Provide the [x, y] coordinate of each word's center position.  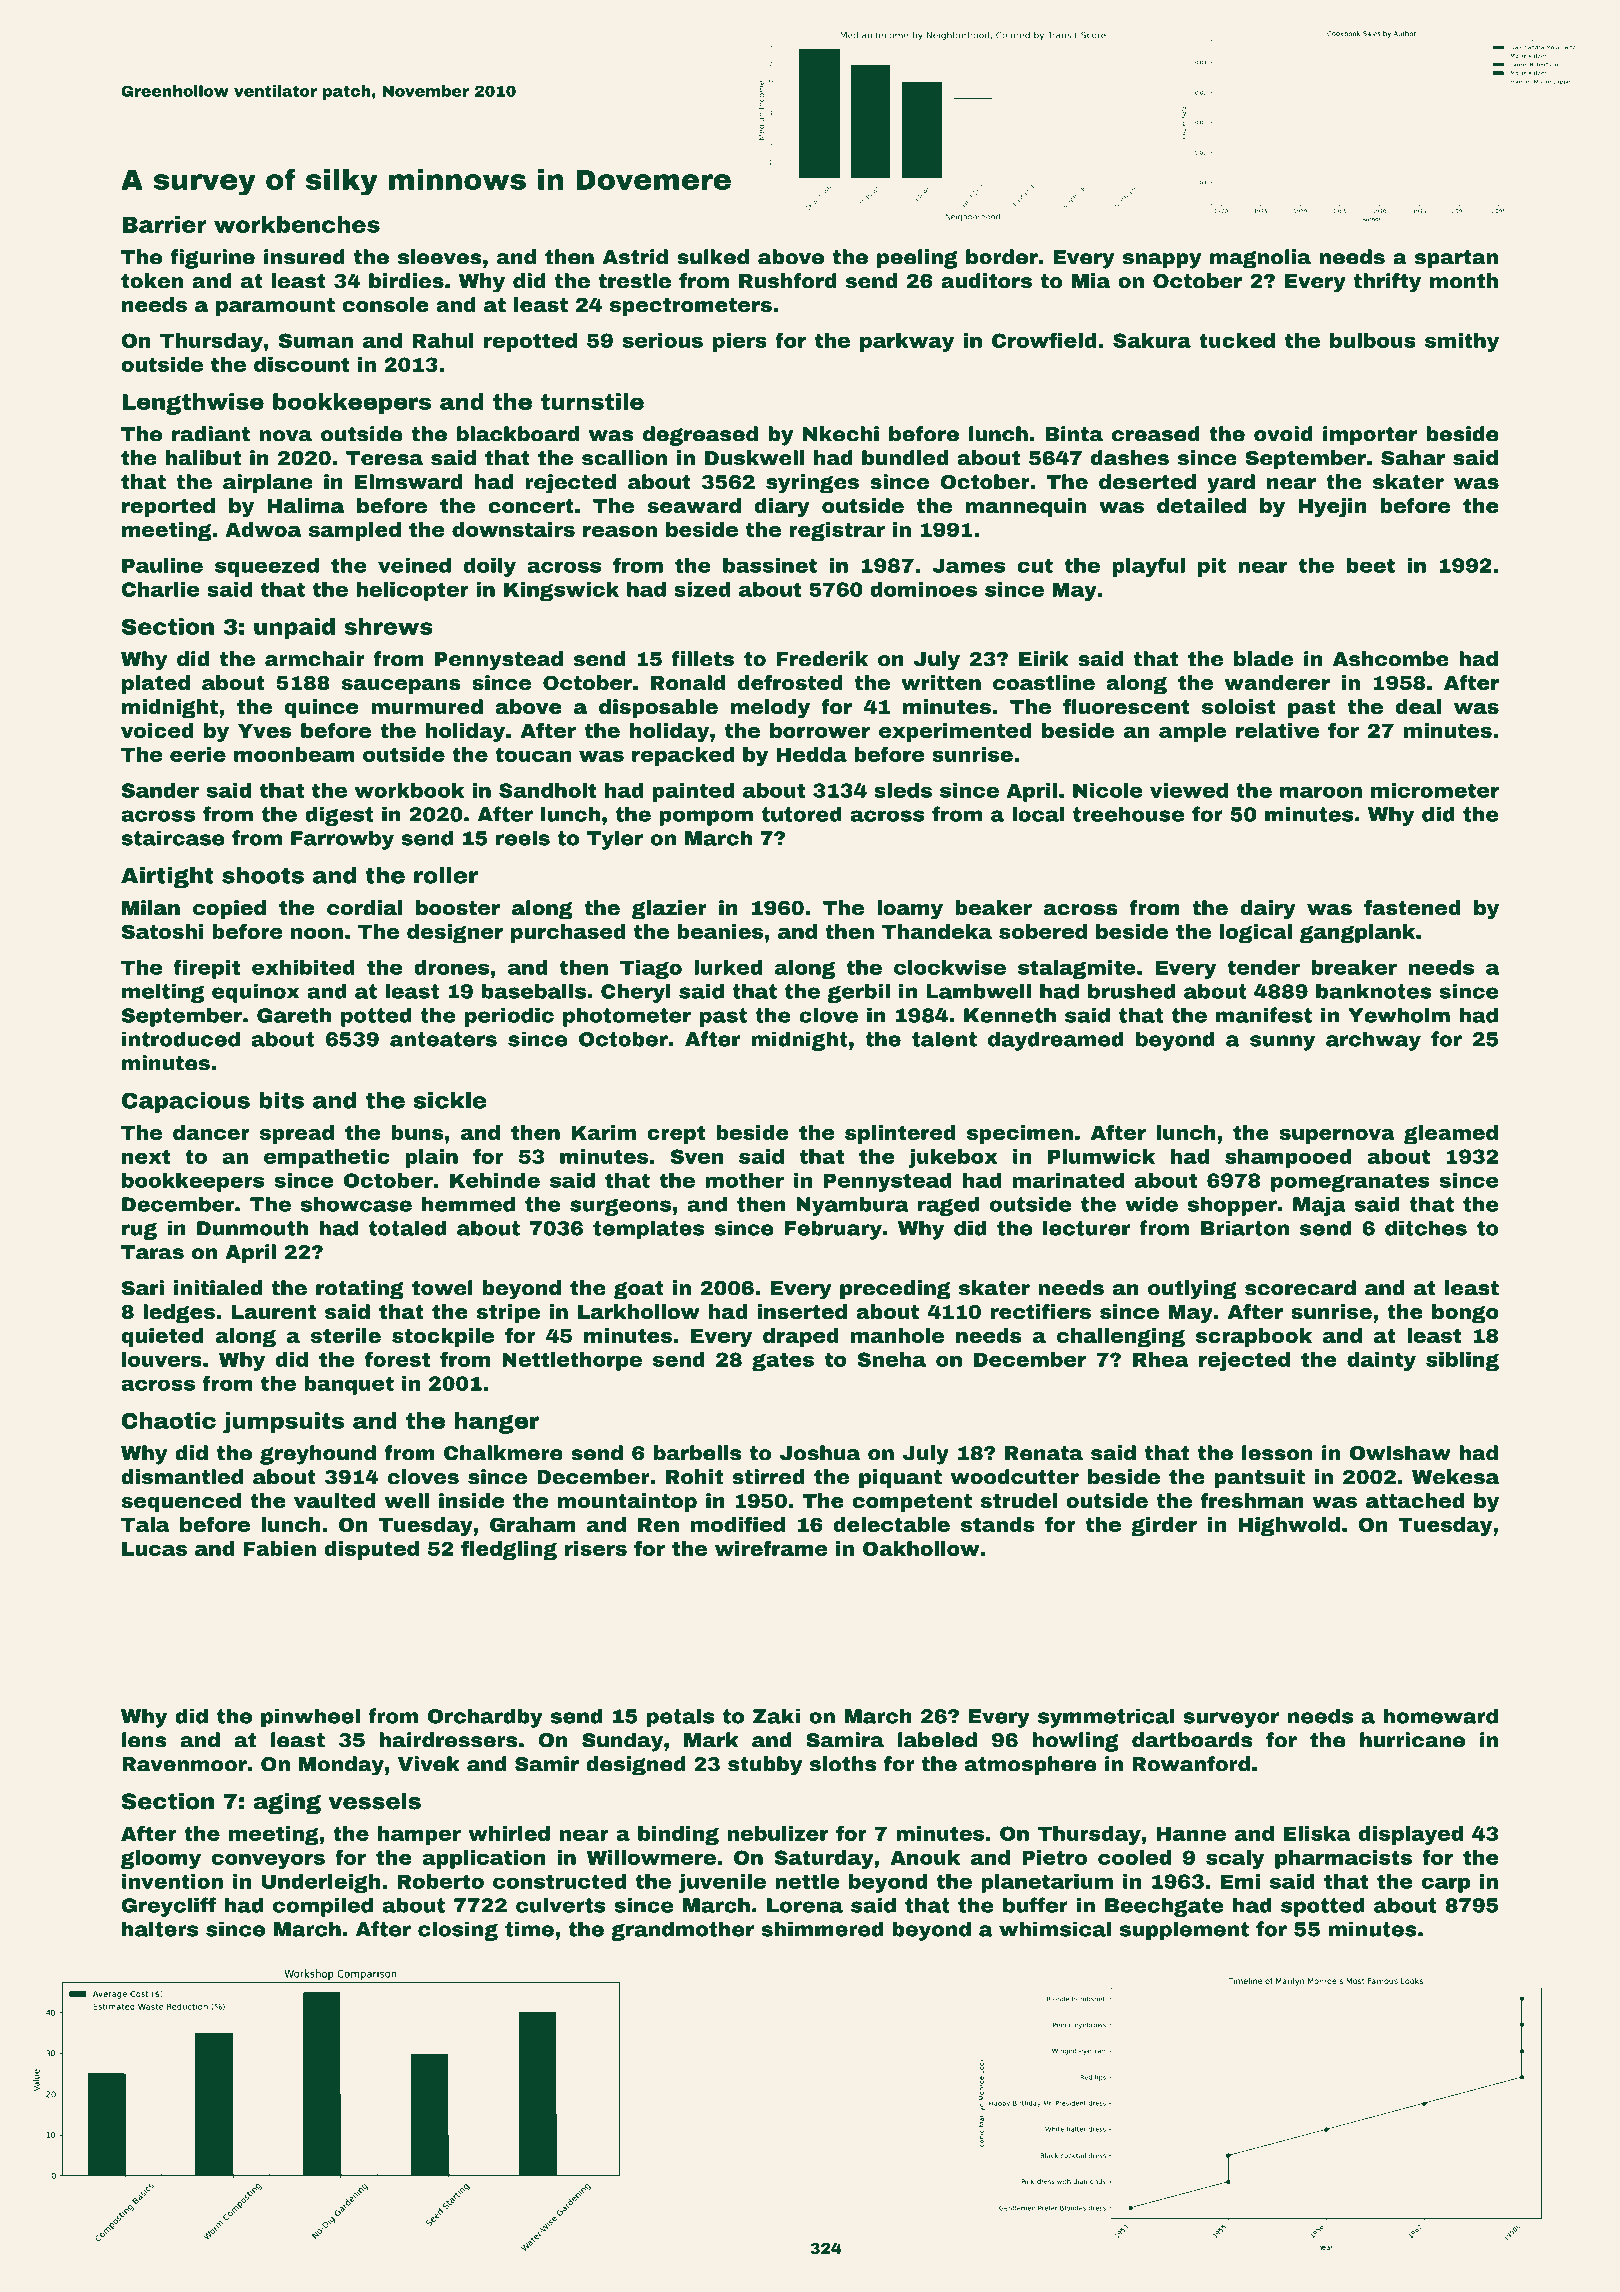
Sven [697, 1156]
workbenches [297, 224]
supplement [1184, 1931]
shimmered [822, 1929]
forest [397, 1359]
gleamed [1451, 1134]
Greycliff [169, 1907]
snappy [1162, 261]
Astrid [635, 257]
